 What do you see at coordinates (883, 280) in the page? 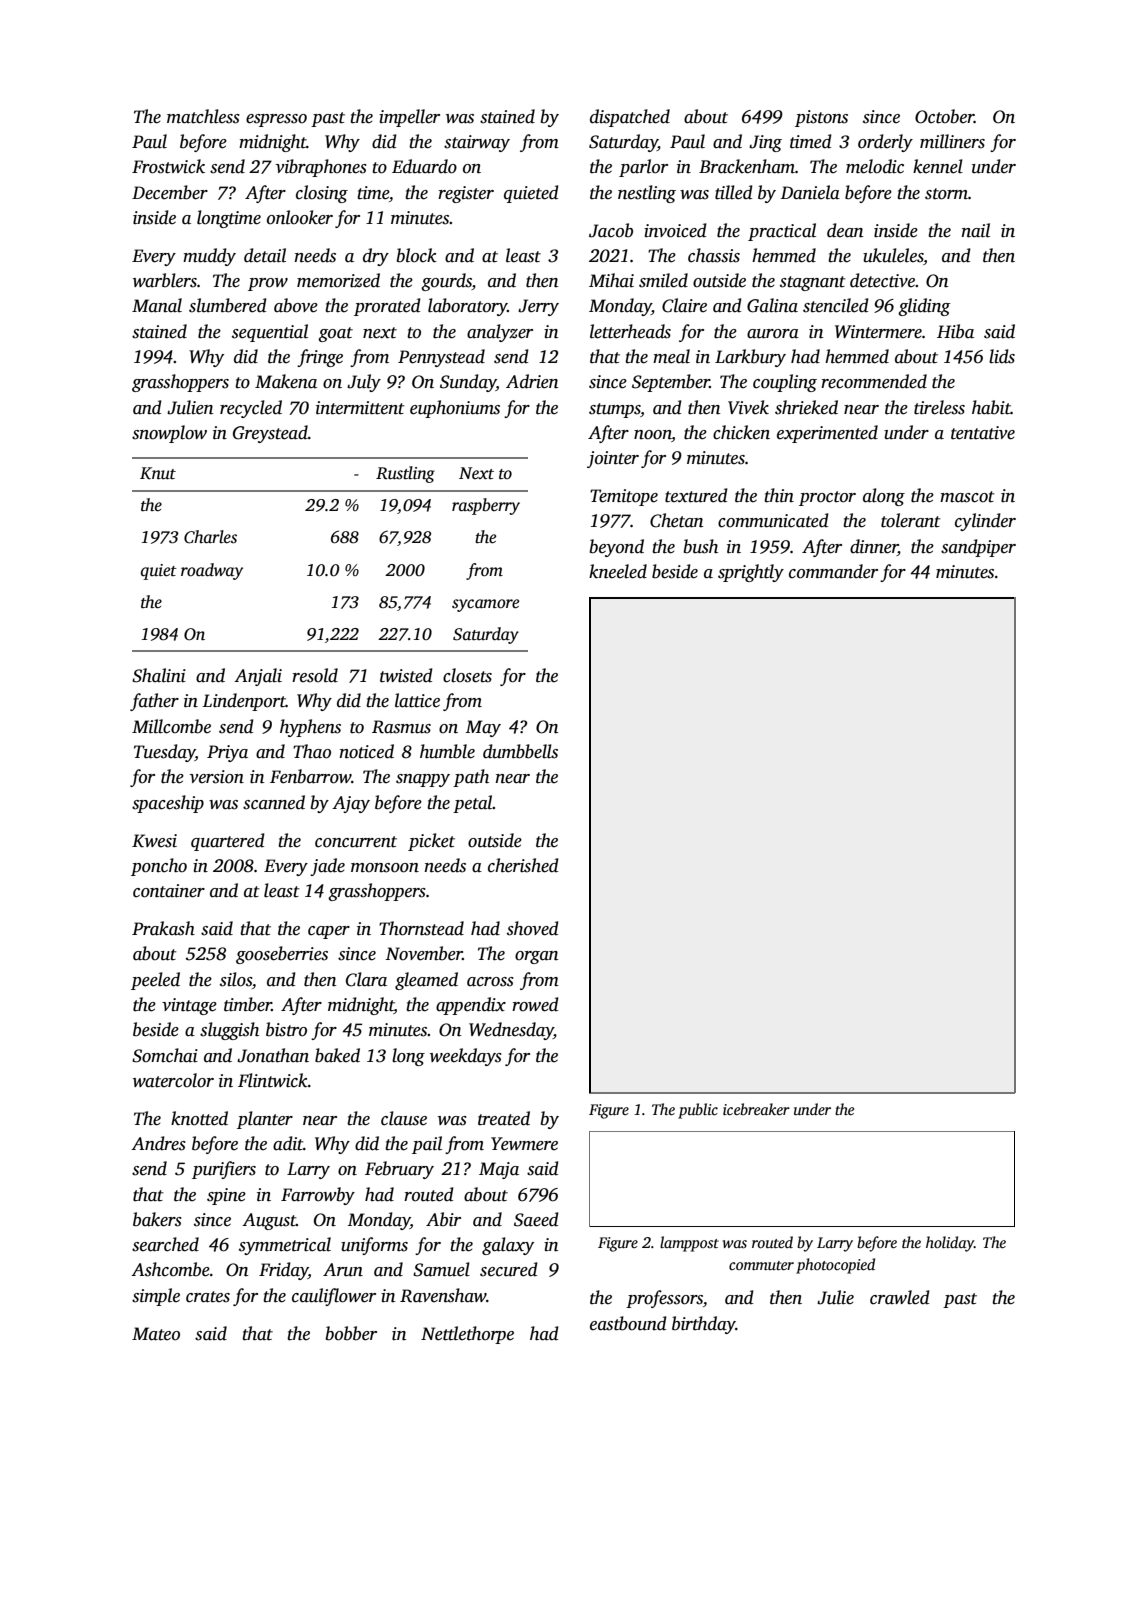
I see `detective` at bounding box center [883, 280].
